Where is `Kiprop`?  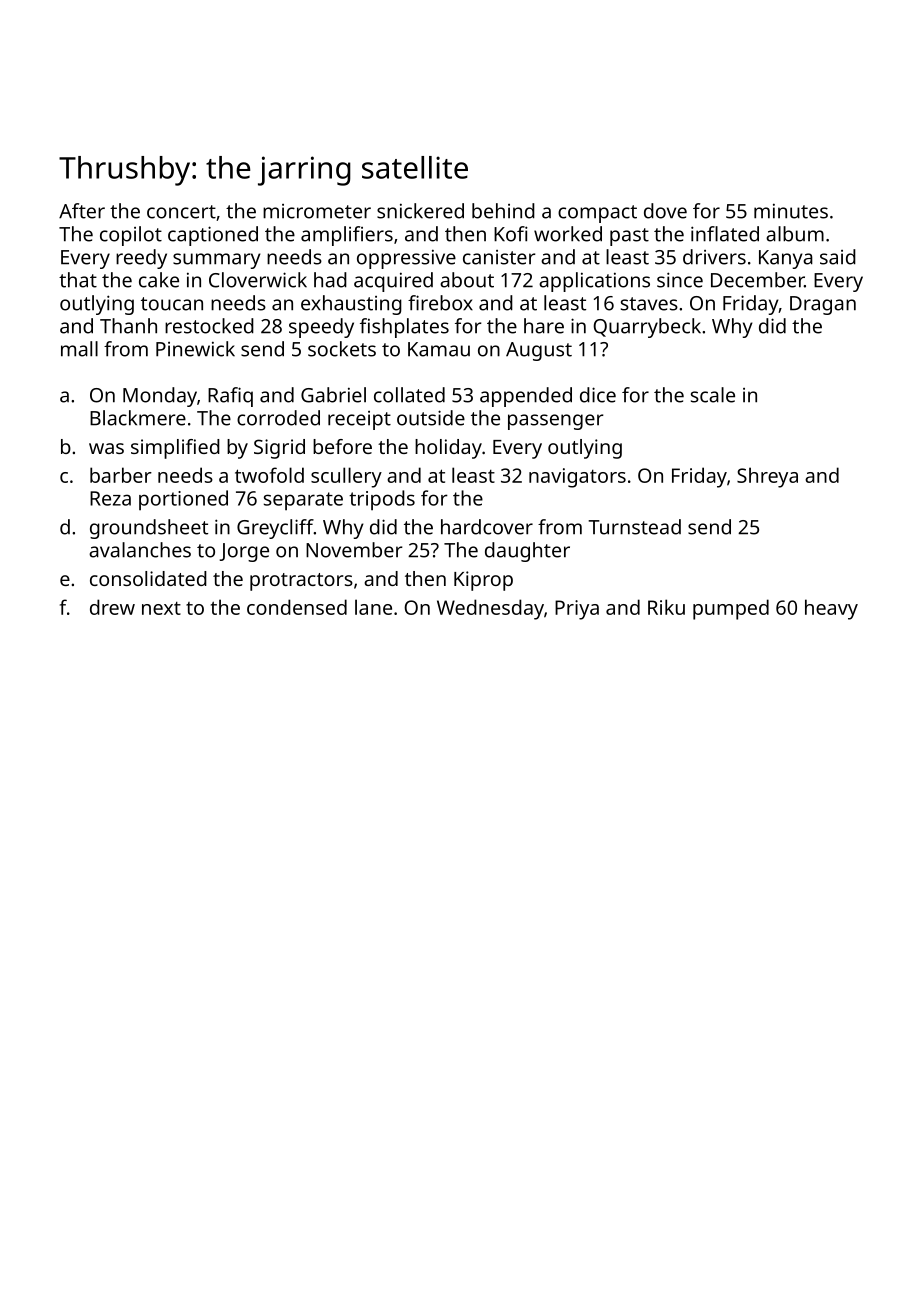
Kiprop is located at coordinates (483, 581).
